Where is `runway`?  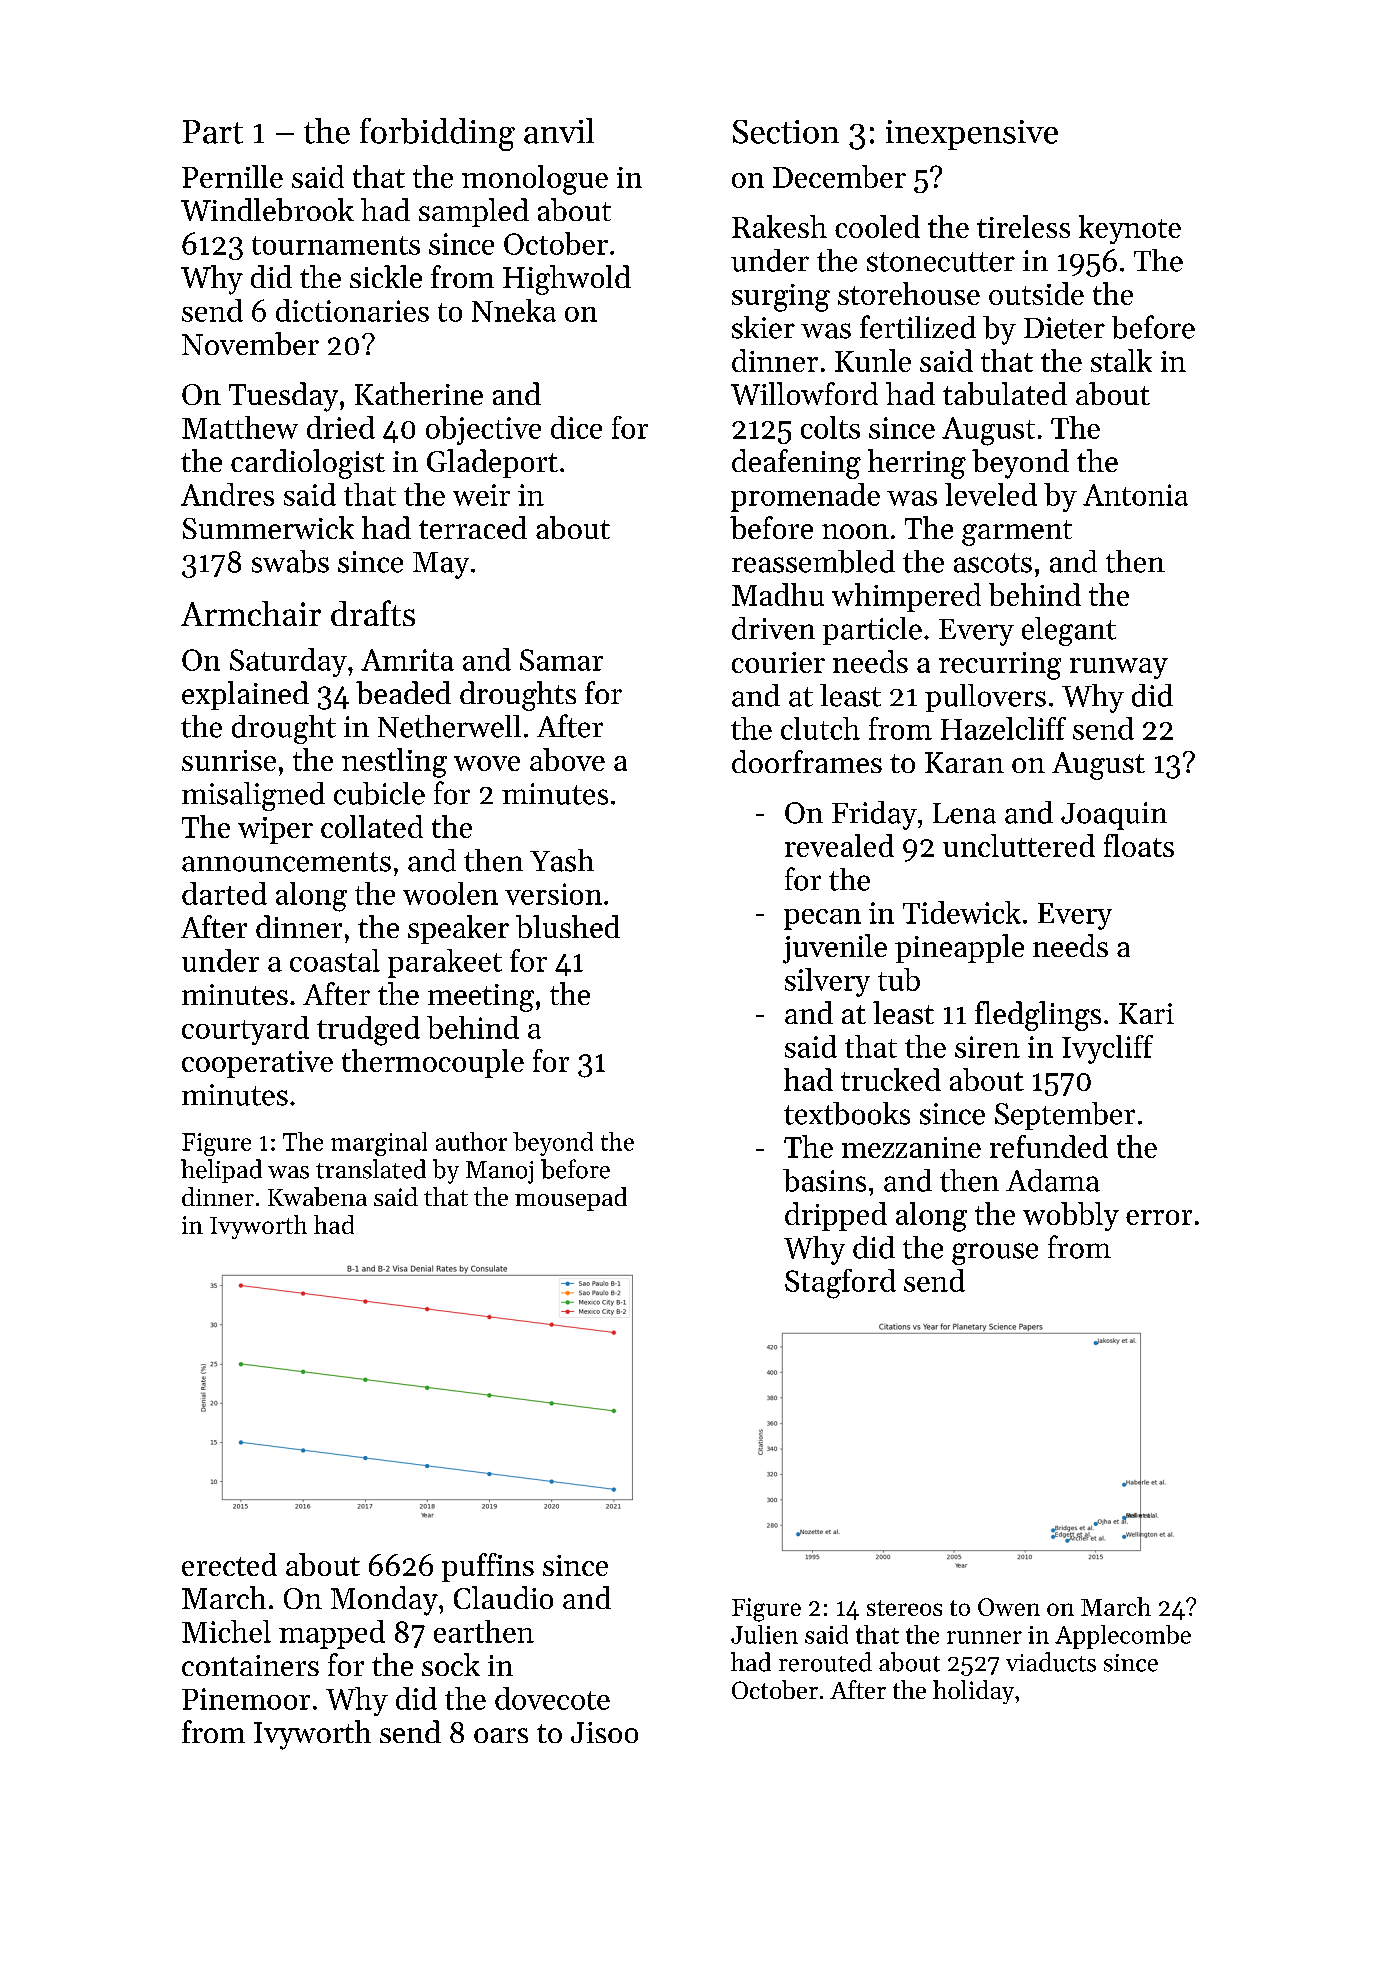
runway is located at coordinates (1119, 668).
